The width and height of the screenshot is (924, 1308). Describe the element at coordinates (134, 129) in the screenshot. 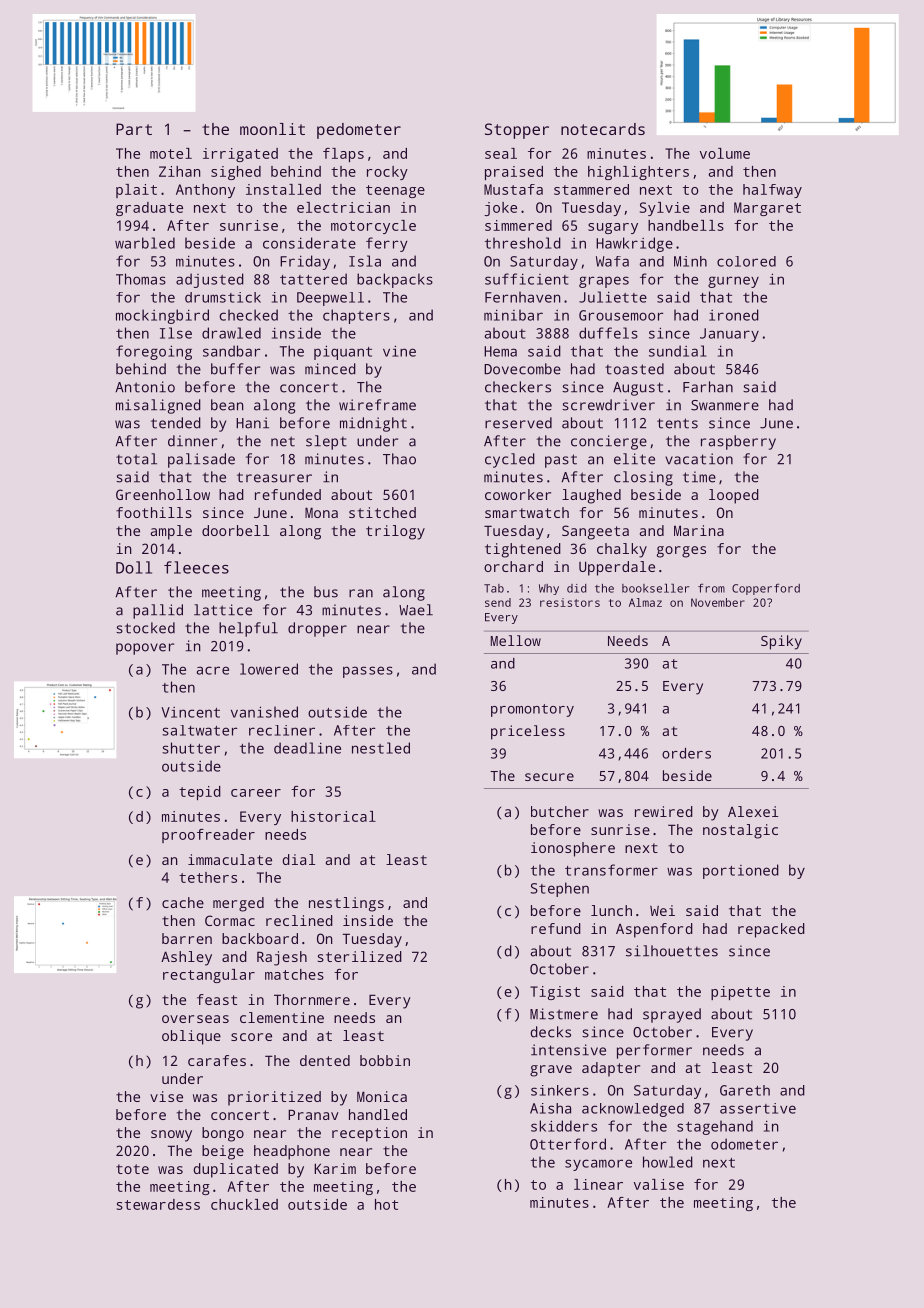

I see `Part` at that location.
